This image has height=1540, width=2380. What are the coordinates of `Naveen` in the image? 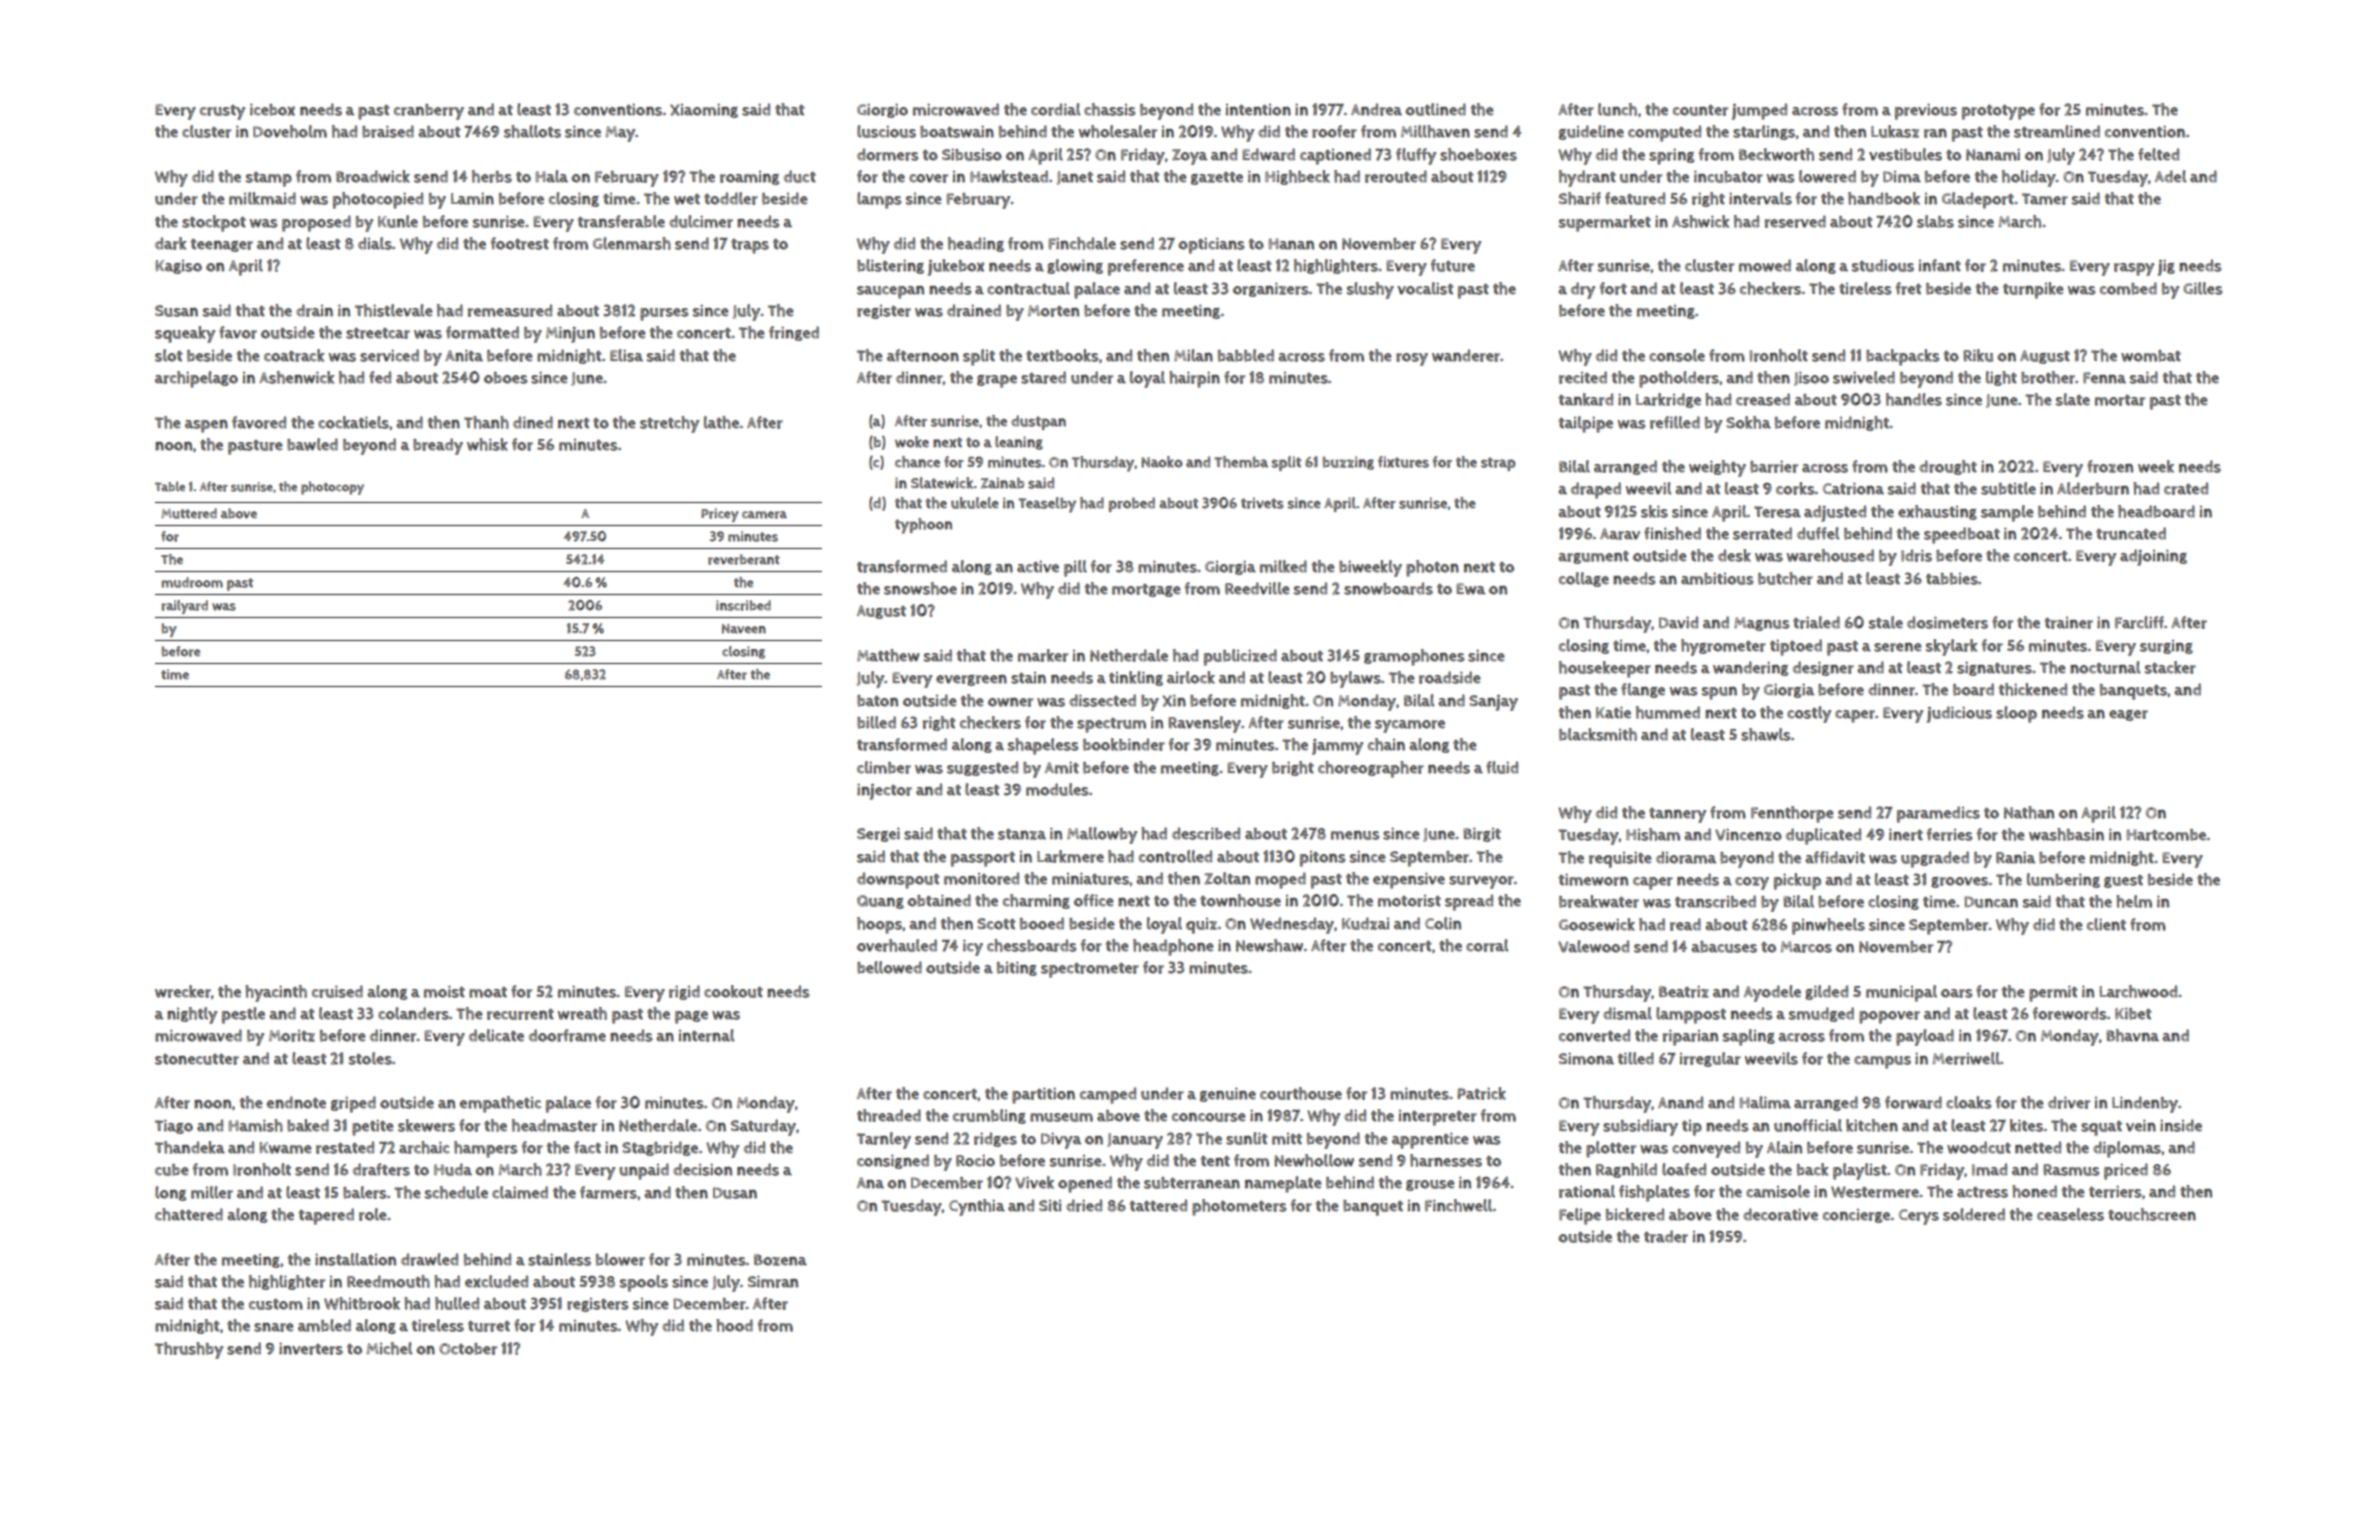 It's located at (744, 629).
